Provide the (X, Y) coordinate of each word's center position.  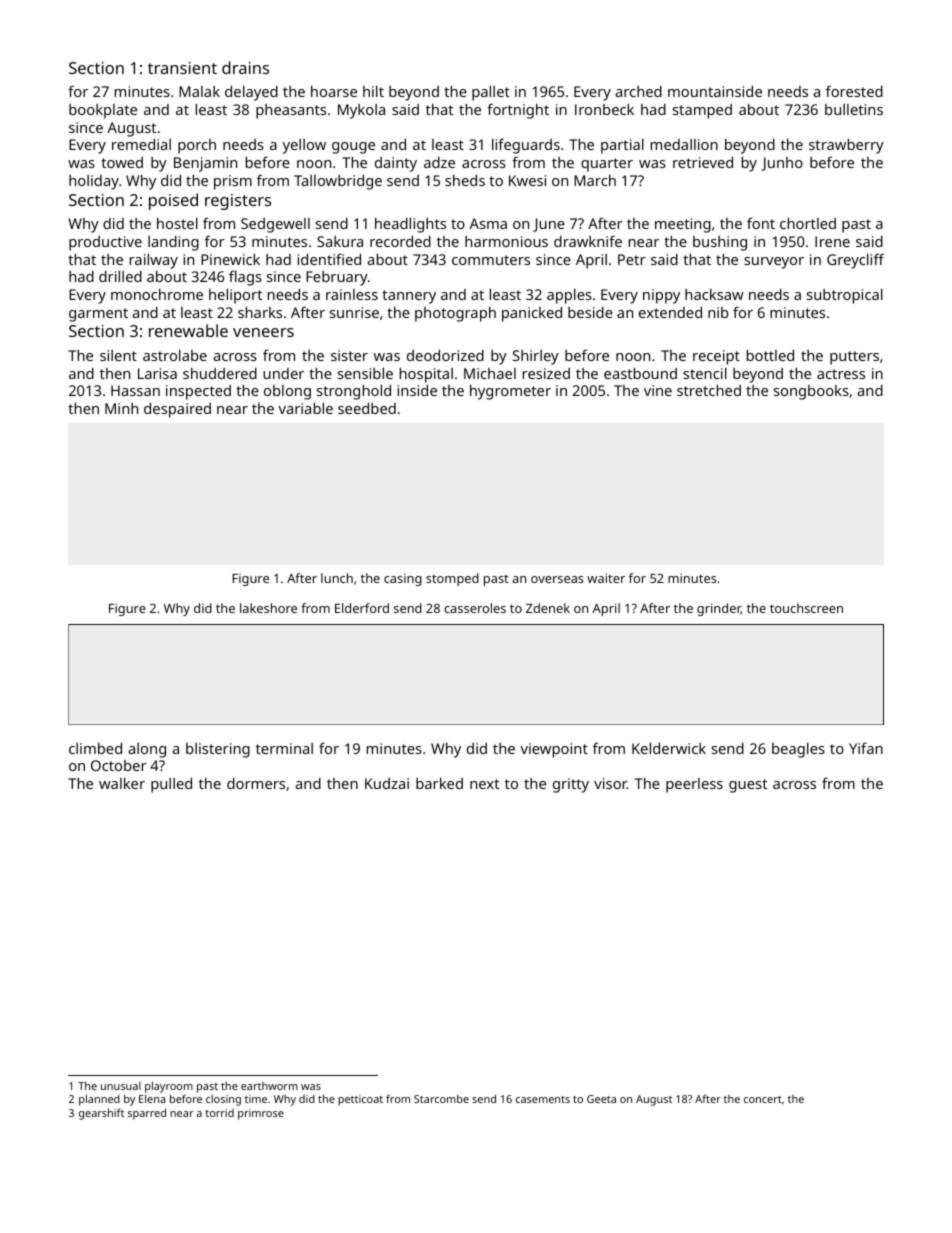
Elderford (362, 608)
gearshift (101, 1114)
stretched (709, 390)
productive (105, 243)
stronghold (354, 392)
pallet (491, 93)
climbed (95, 748)
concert (763, 1099)
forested (854, 91)
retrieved (703, 162)
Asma (488, 223)
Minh (121, 408)
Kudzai (387, 783)
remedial (141, 144)
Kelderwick (669, 748)
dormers (256, 783)
